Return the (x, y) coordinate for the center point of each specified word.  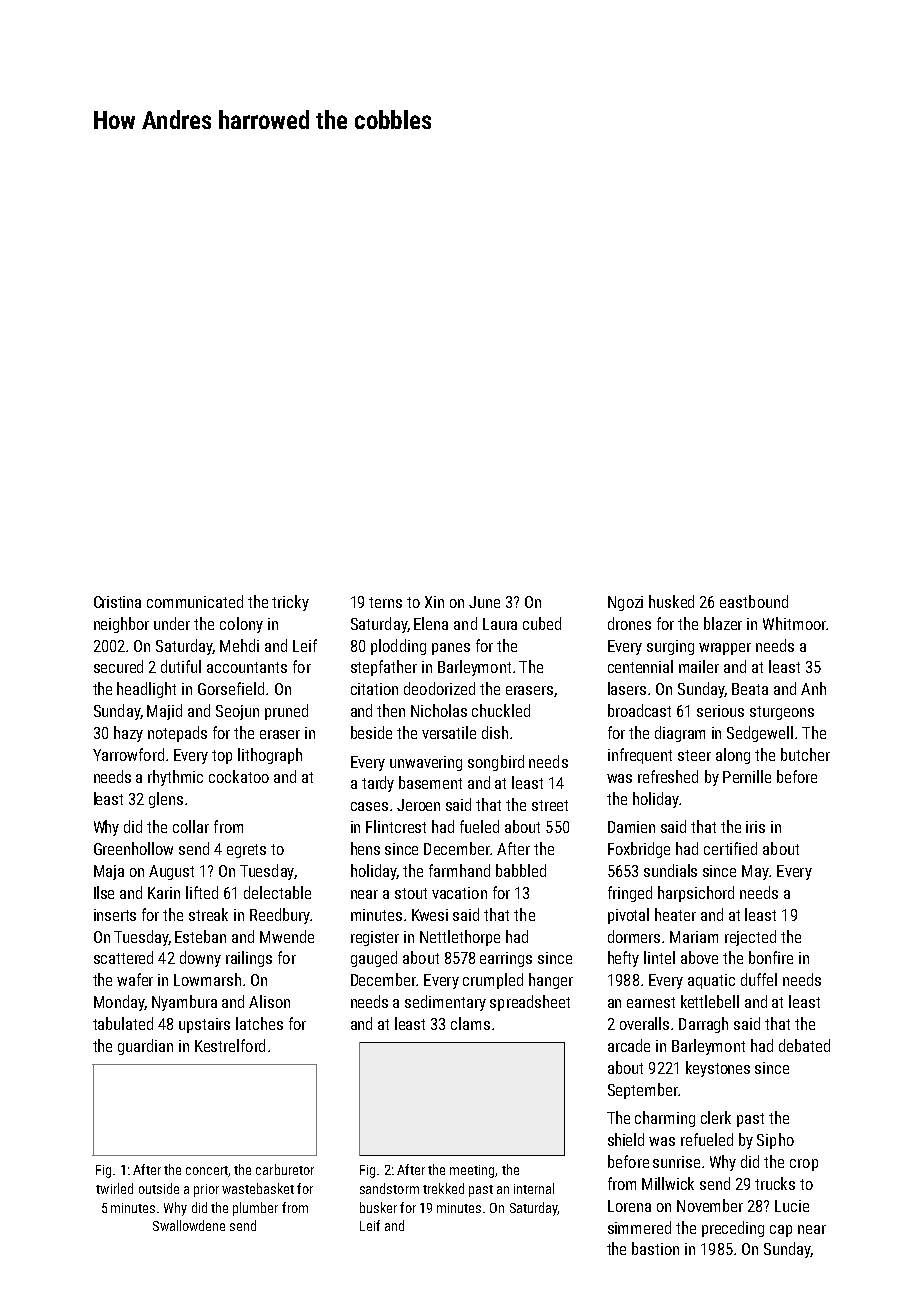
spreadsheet (530, 1003)
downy (200, 959)
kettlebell (710, 1001)
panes (451, 649)
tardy (378, 784)
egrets (246, 851)
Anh (813, 688)
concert (207, 1171)
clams (470, 1023)
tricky (290, 603)
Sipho (775, 1141)
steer (694, 755)
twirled (114, 1188)
